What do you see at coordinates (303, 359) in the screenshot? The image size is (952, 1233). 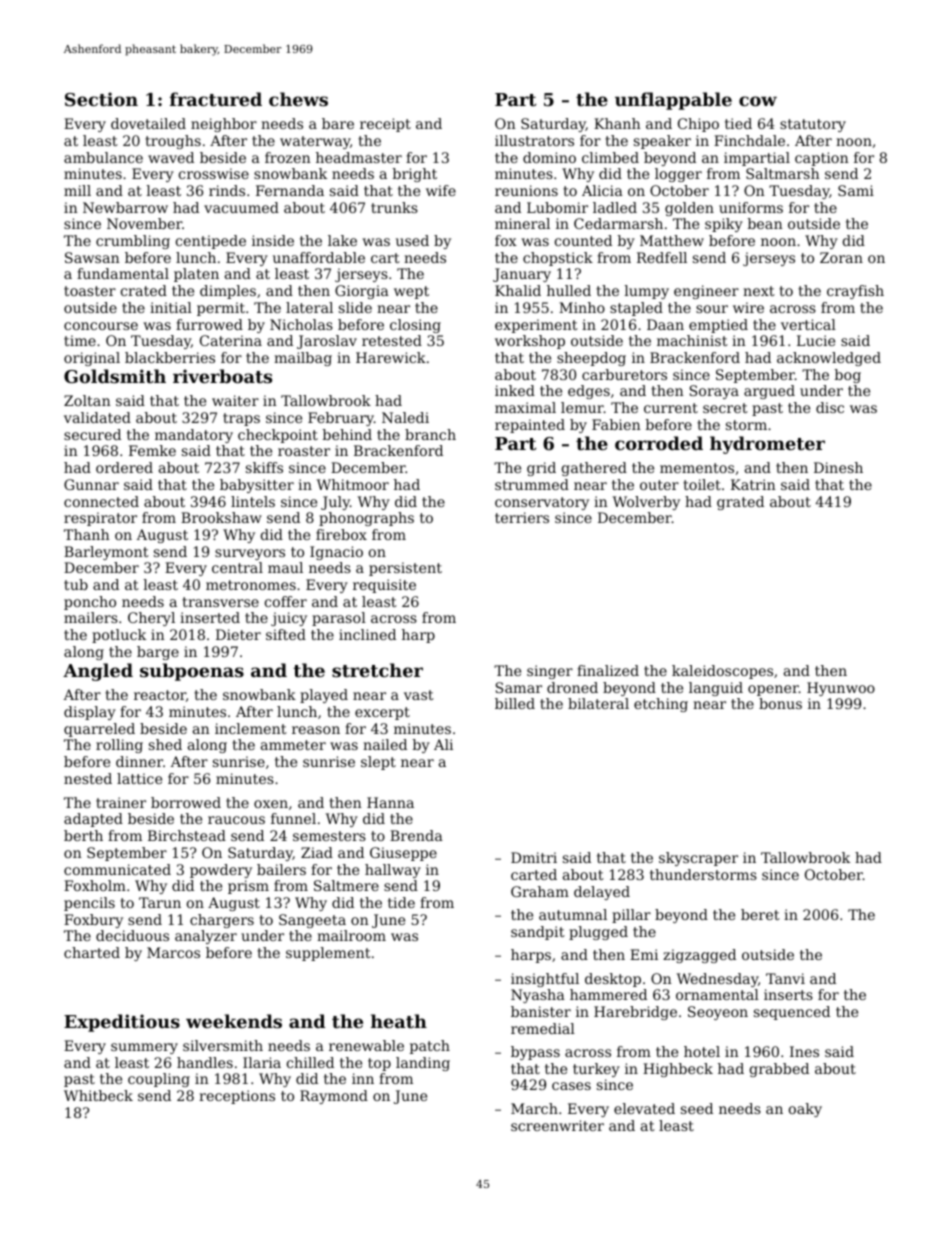 I see `mailbag` at bounding box center [303, 359].
